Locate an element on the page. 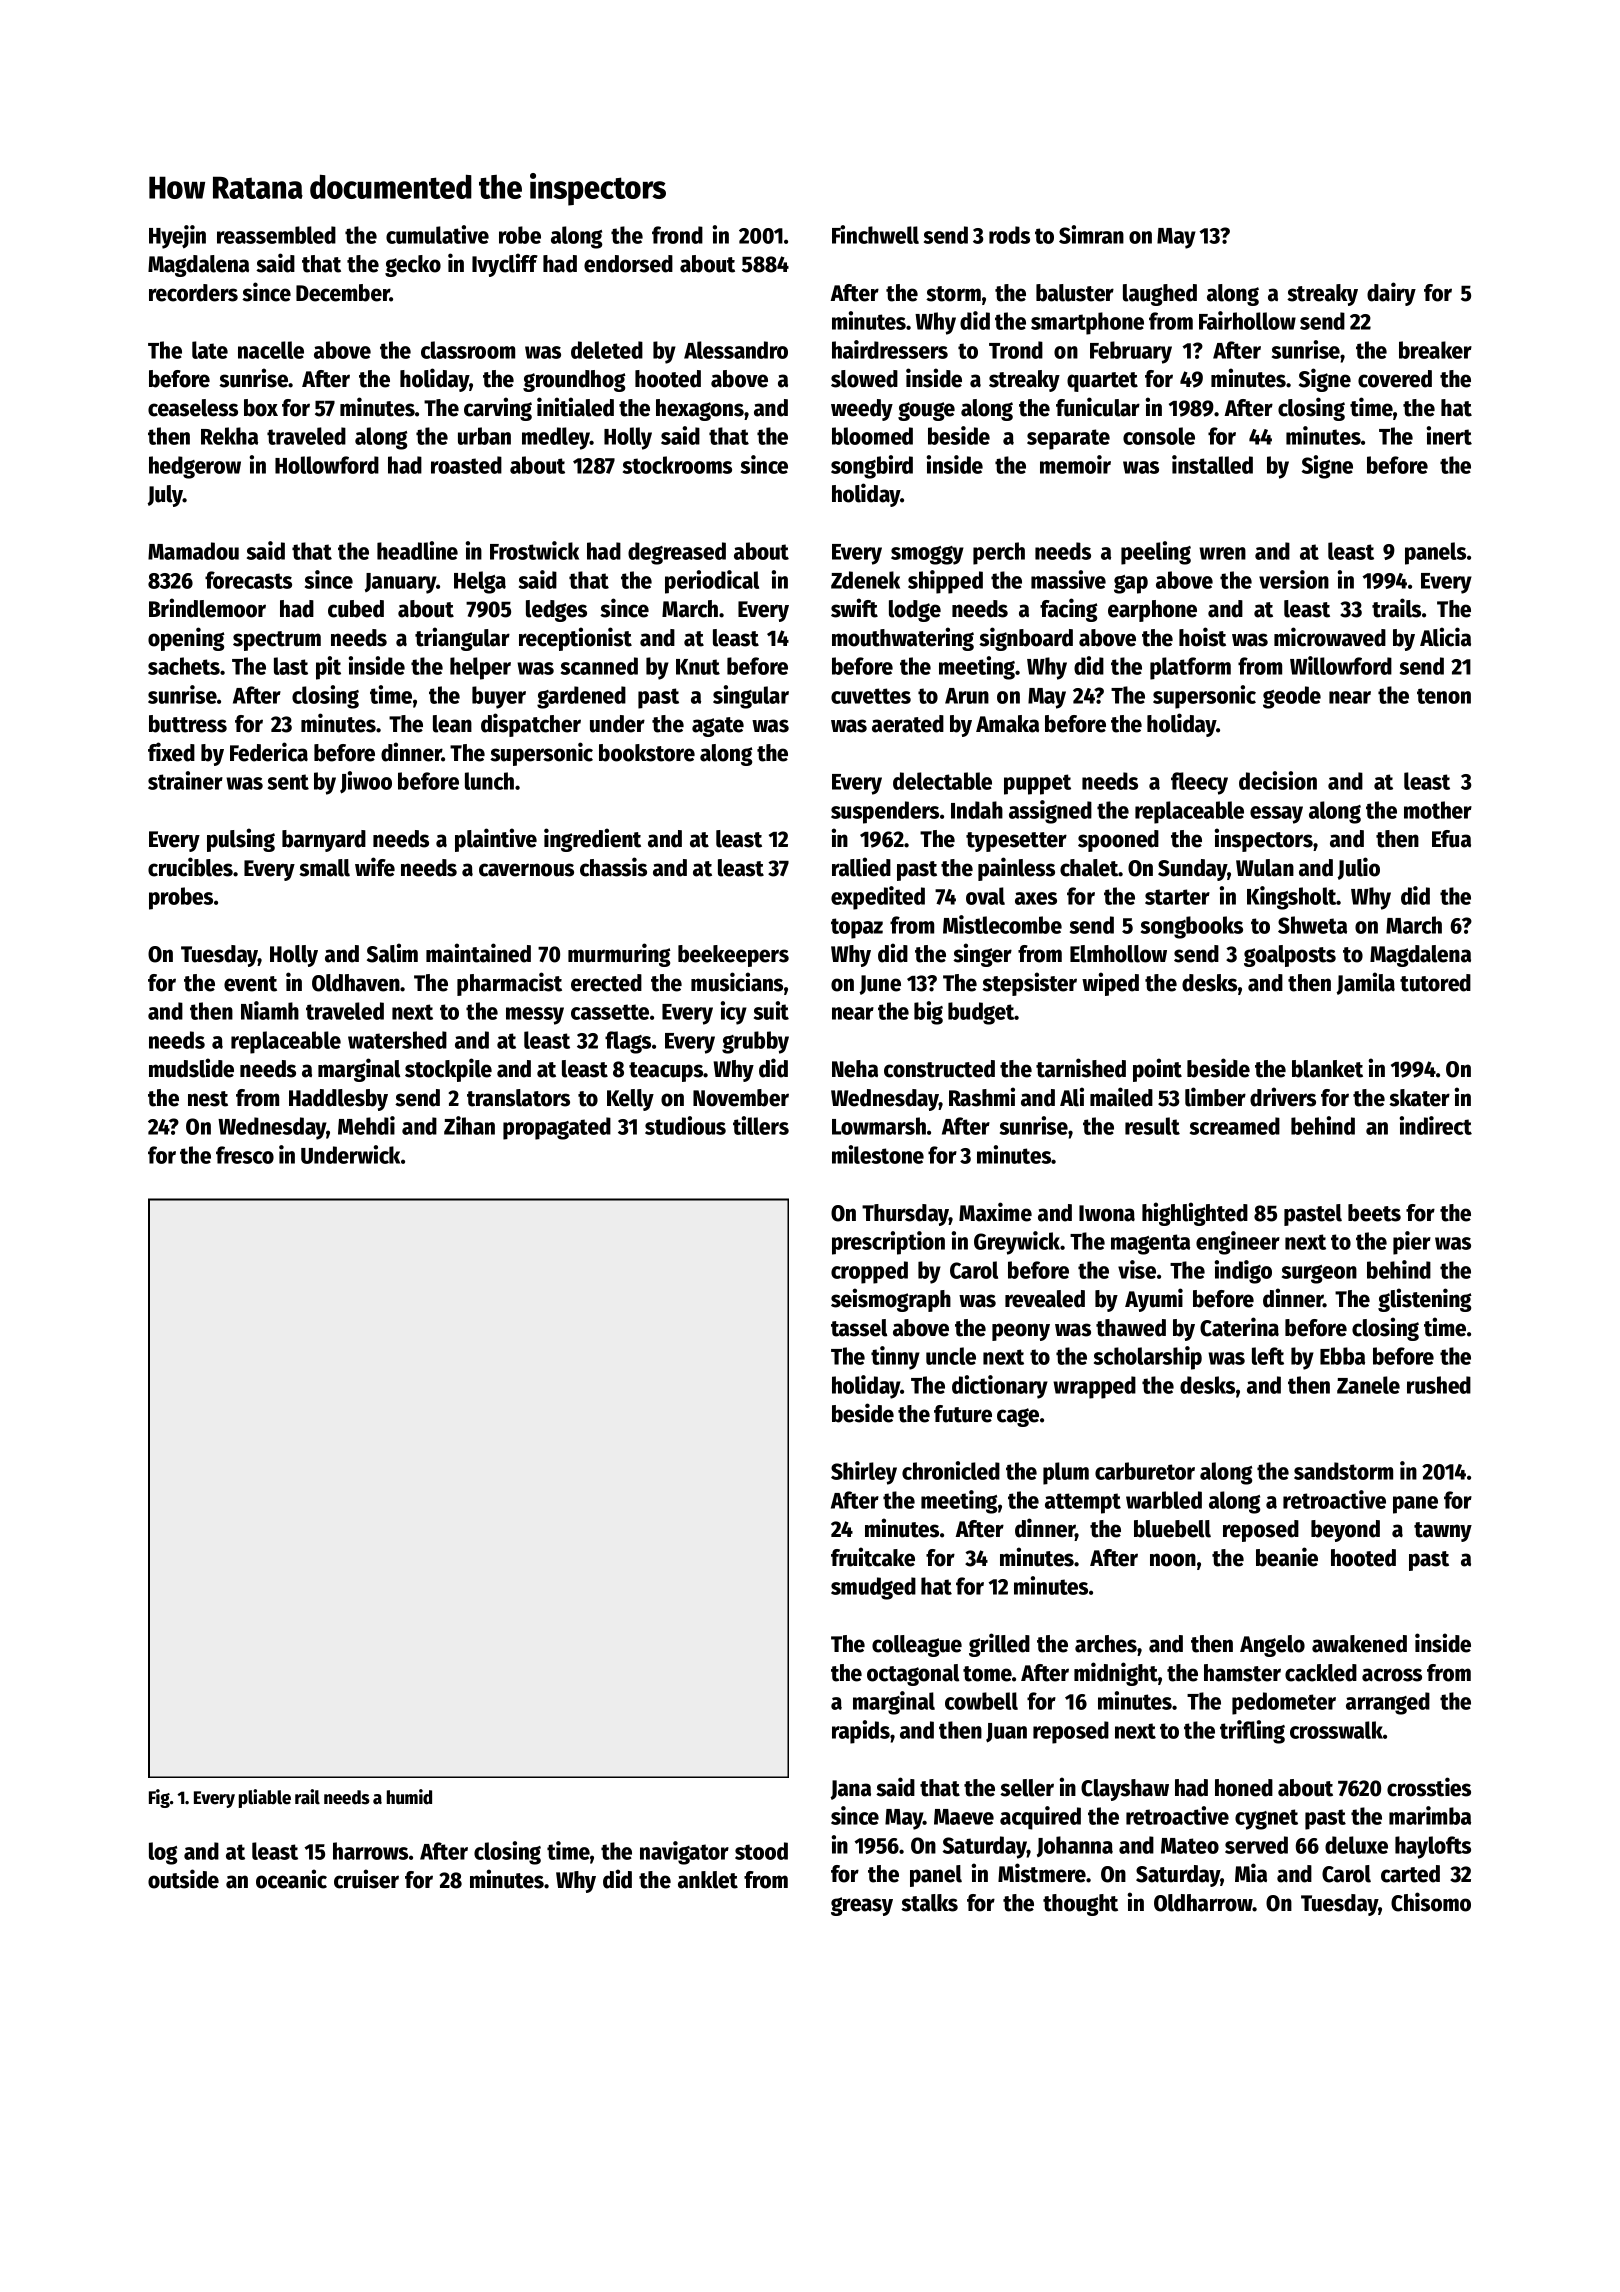 The width and height of the document is (1620, 2292). frond is located at coordinates (677, 235).
